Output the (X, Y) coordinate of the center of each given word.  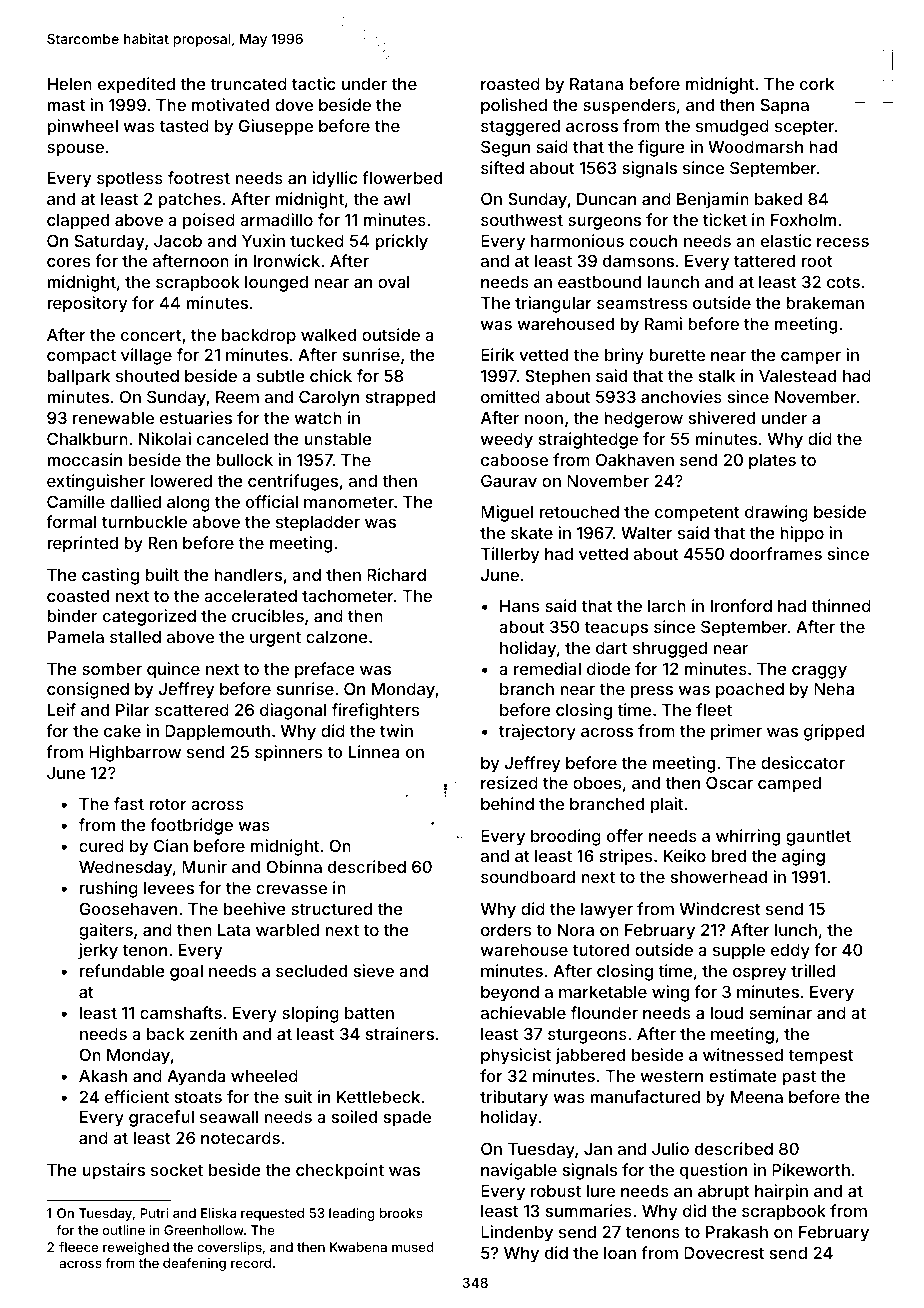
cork (817, 84)
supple (739, 952)
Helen (70, 84)
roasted (510, 84)
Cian (171, 845)
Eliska (218, 1213)
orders (506, 930)
